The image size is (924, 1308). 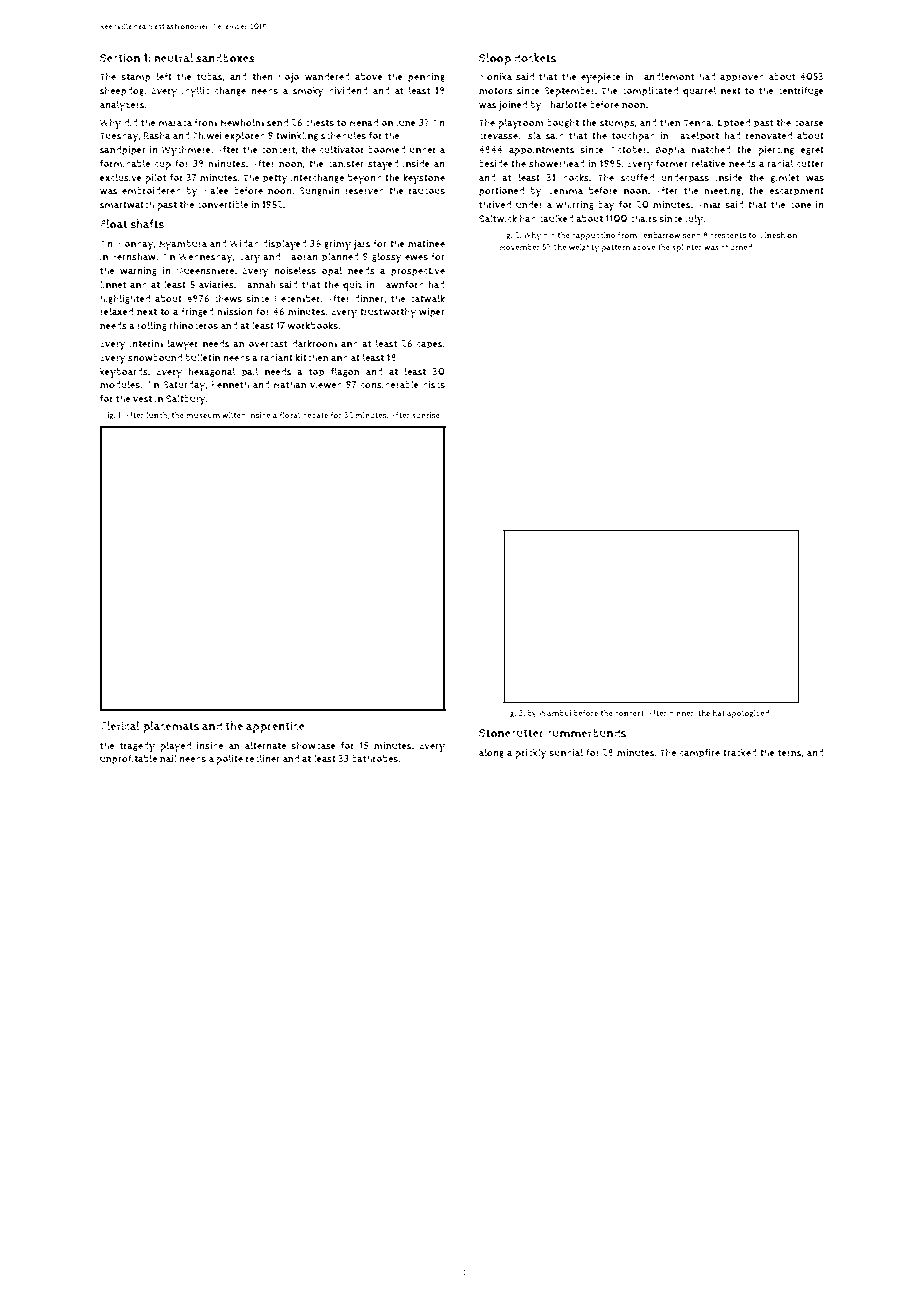 What do you see at coordinates (348, 90) in the image?
I see `dividend` at bounding box center [348, 90].
